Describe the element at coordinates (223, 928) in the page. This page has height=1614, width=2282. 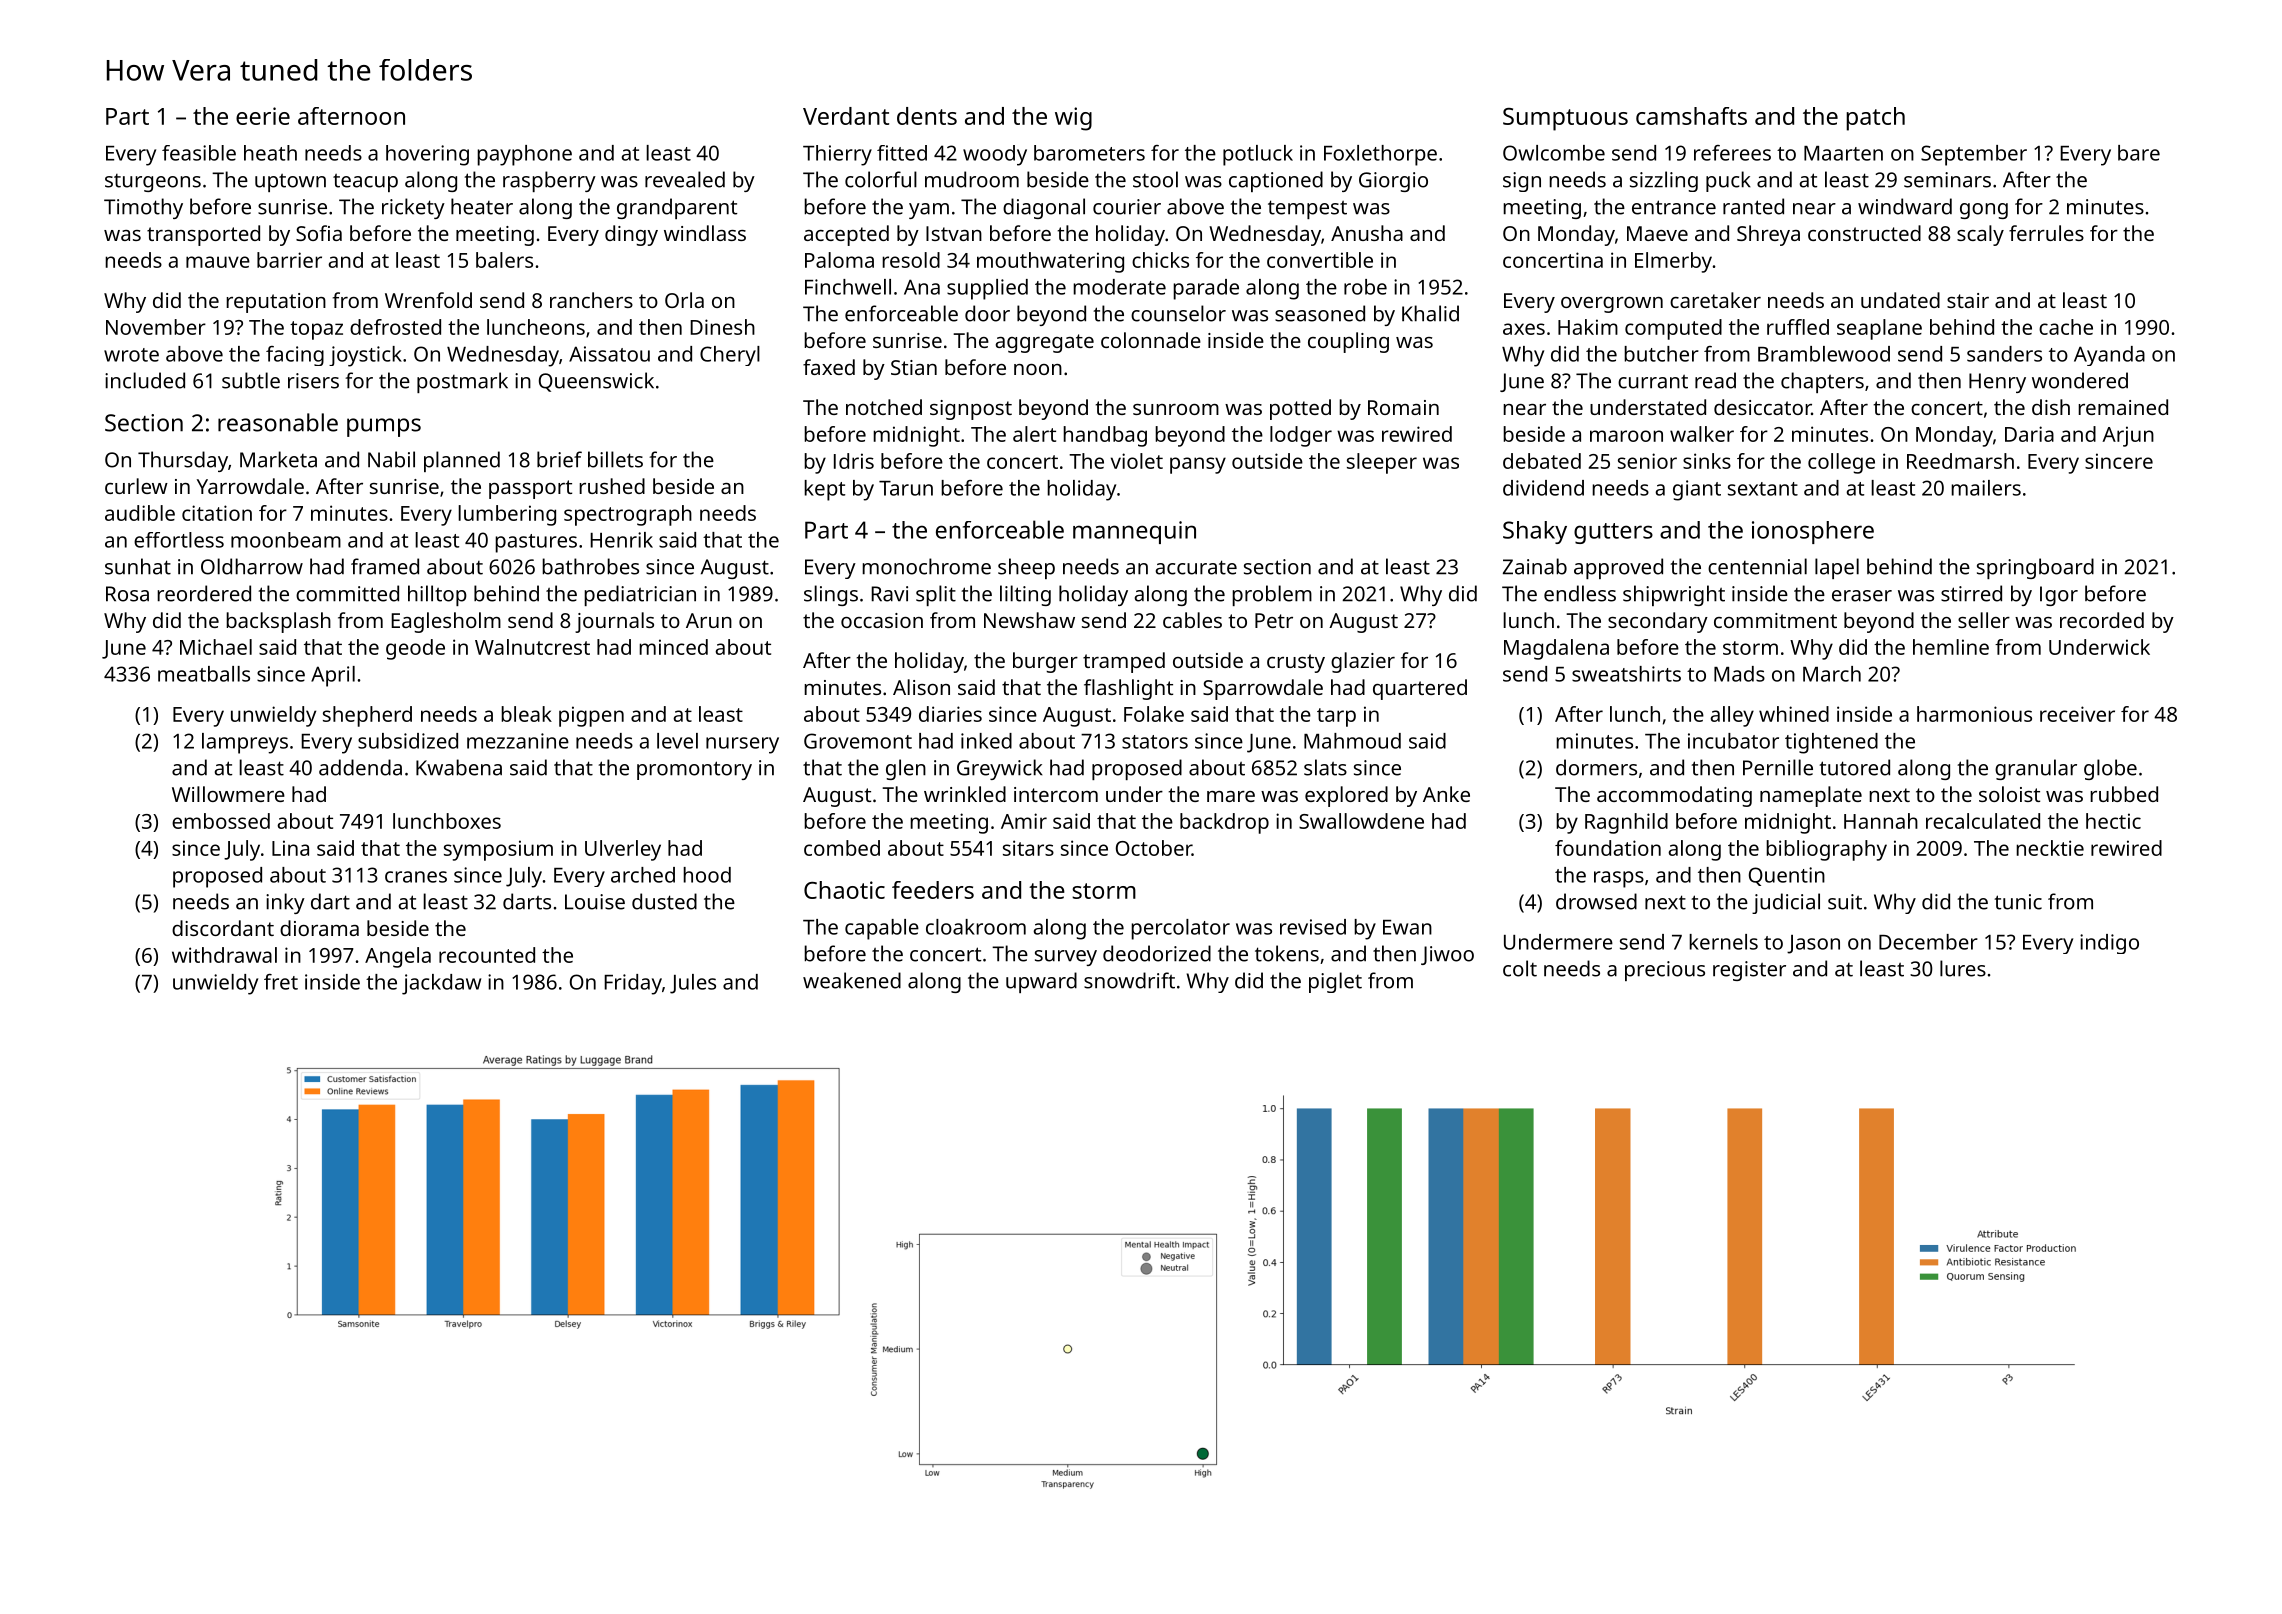
I see `discordant` at that location.
